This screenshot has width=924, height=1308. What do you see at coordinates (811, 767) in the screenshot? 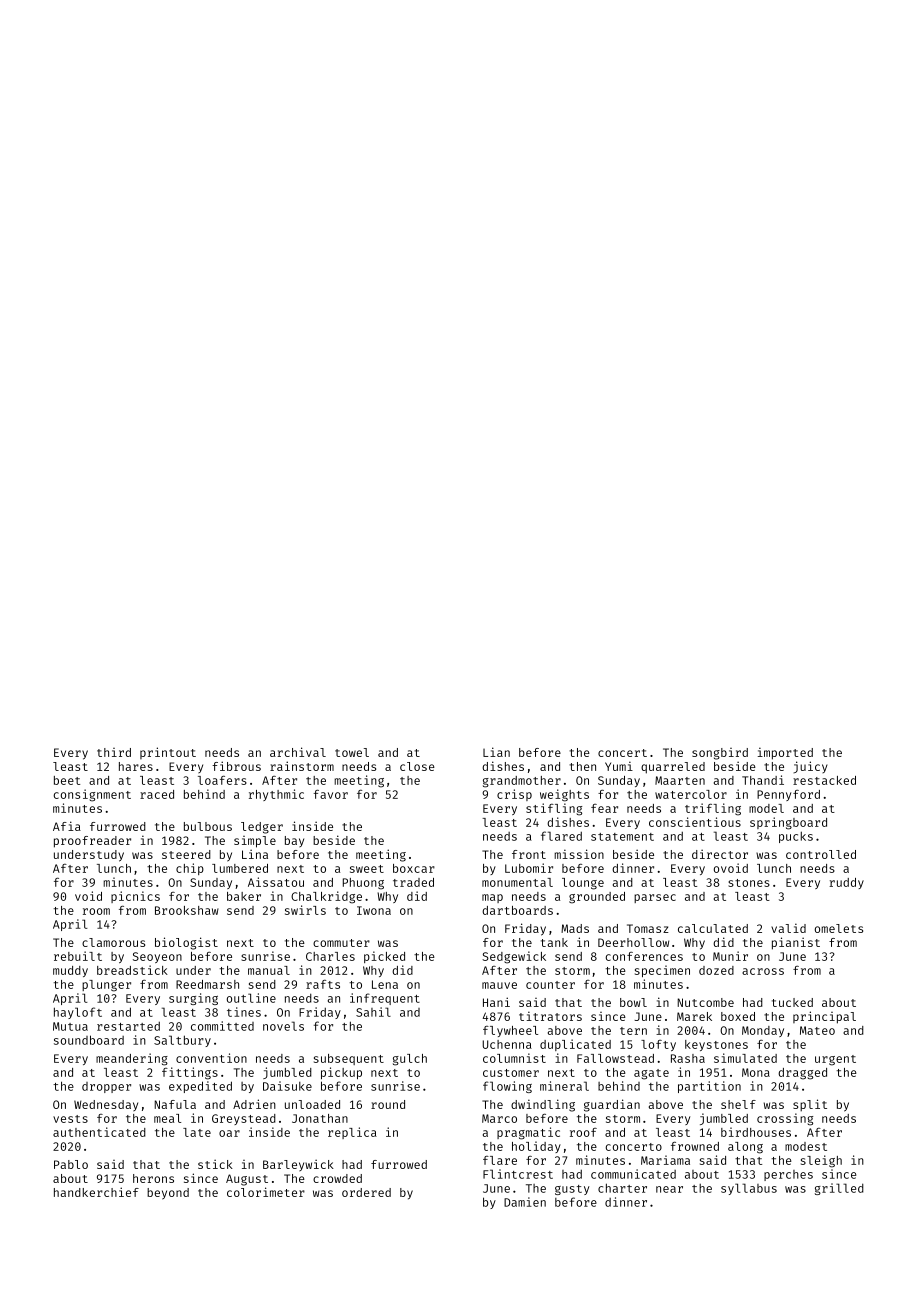
I see `juicy` at bounding box center [811, 767].
